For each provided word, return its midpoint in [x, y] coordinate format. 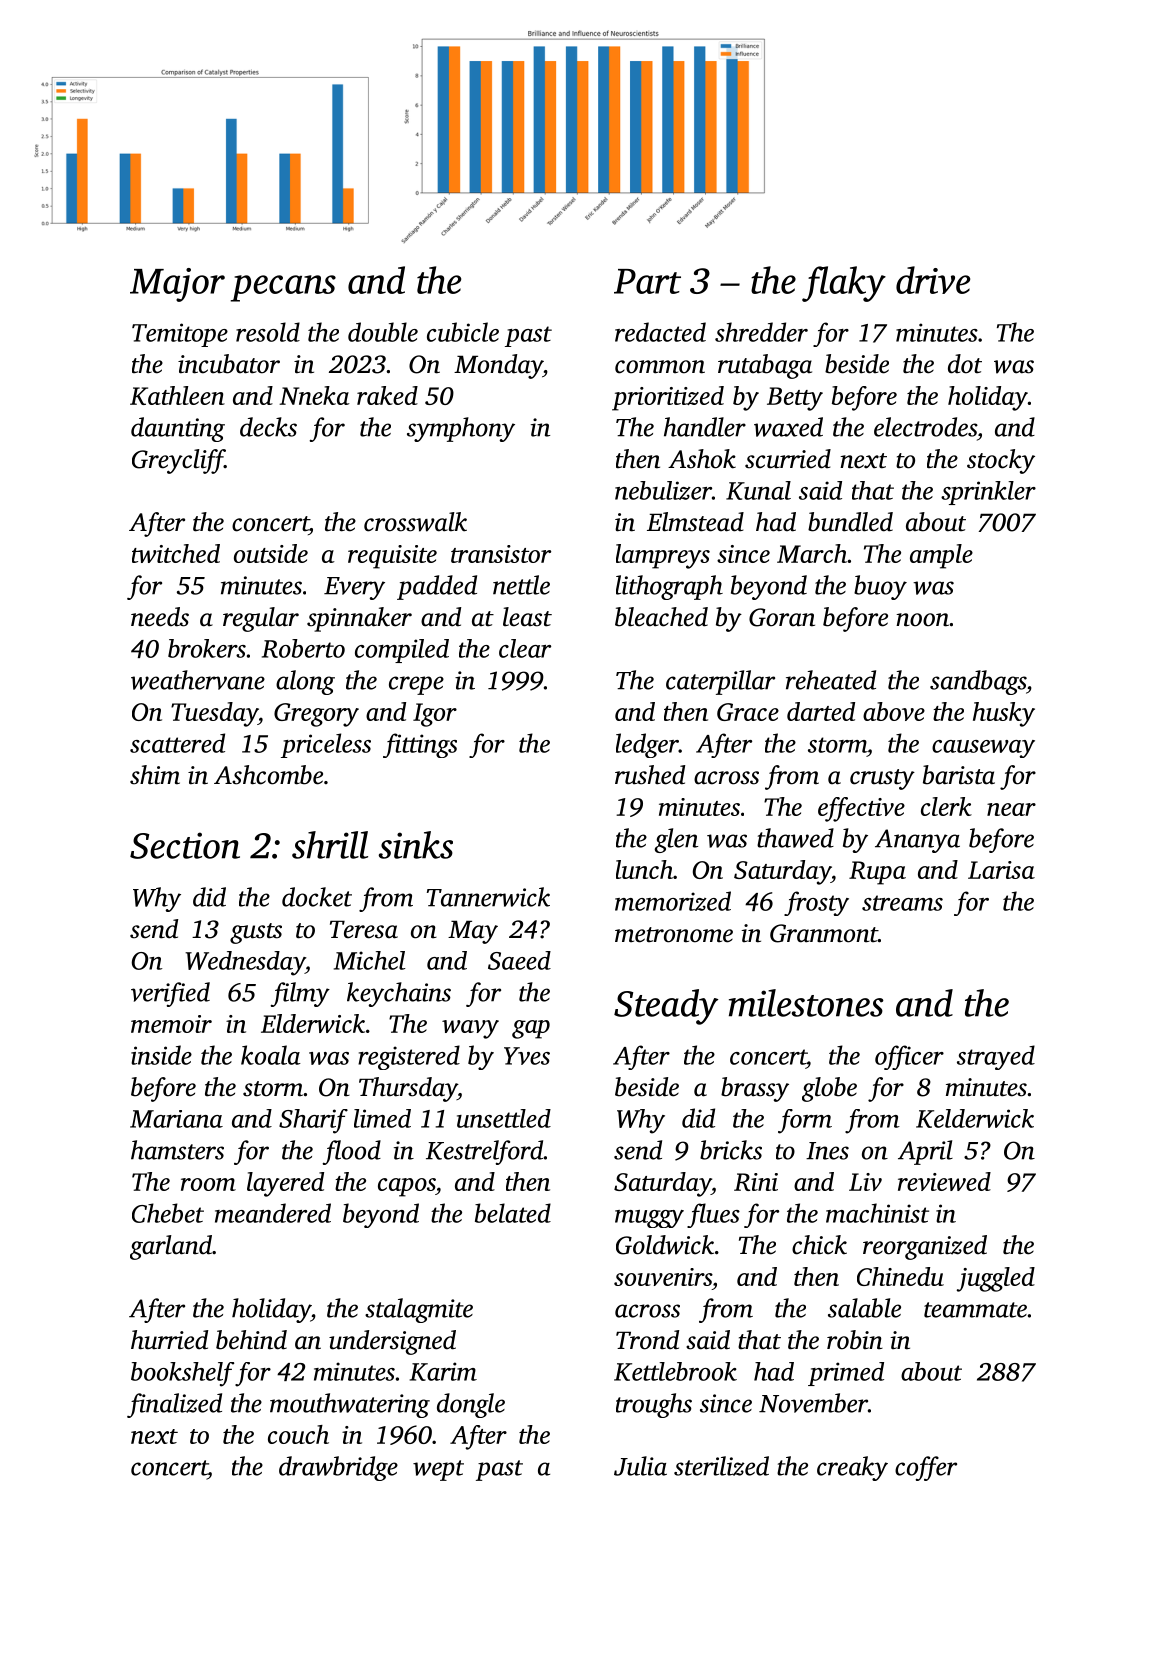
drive [933, 280]
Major [177, 285]
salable [864, 1308]
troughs [654, 1405]
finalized [174, 1405]
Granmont [824, 933]
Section [185, 845]
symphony [461, 429]
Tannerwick [488, 897]
